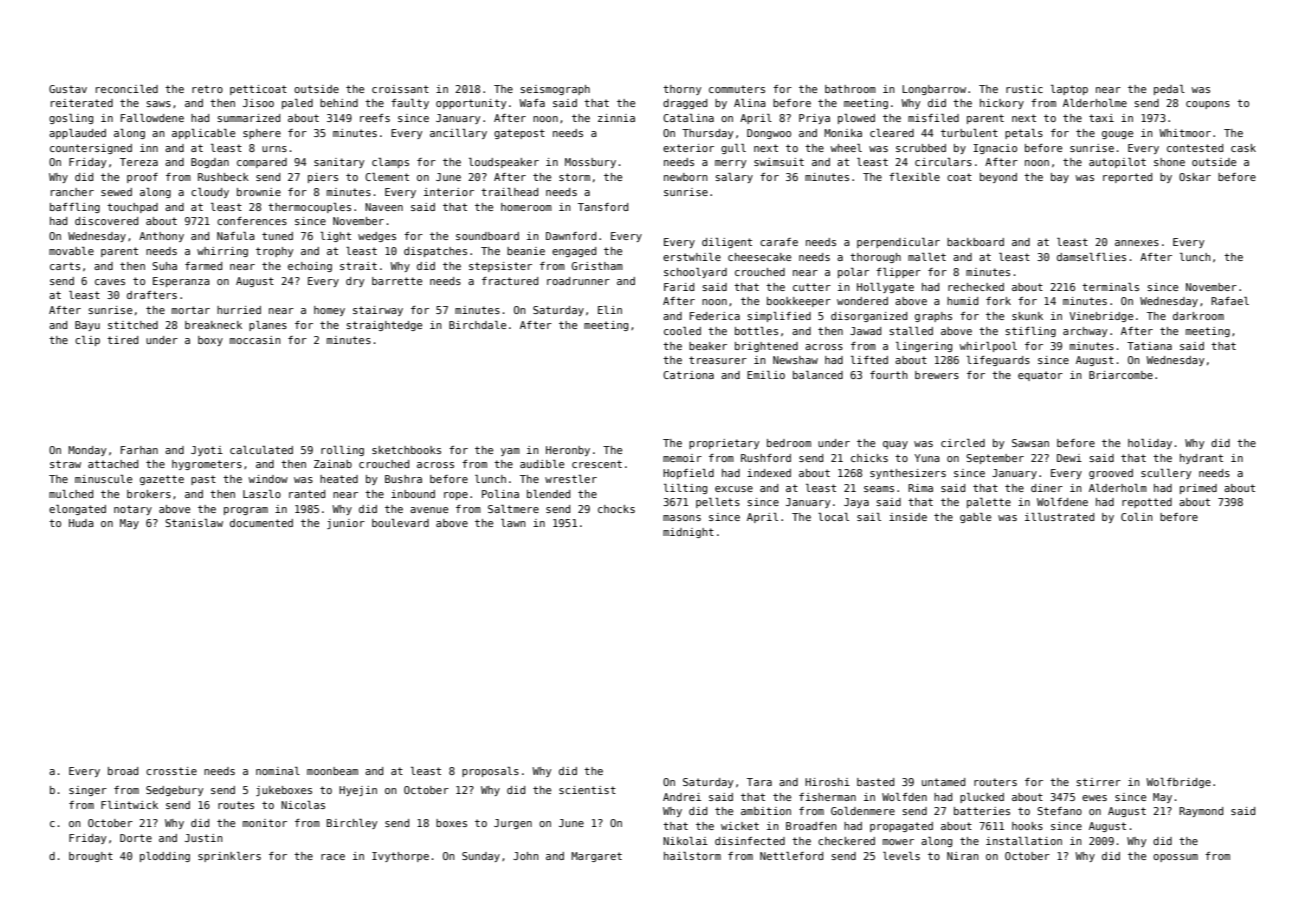  I want to click on Vinebridge, so click(1101, 317).
